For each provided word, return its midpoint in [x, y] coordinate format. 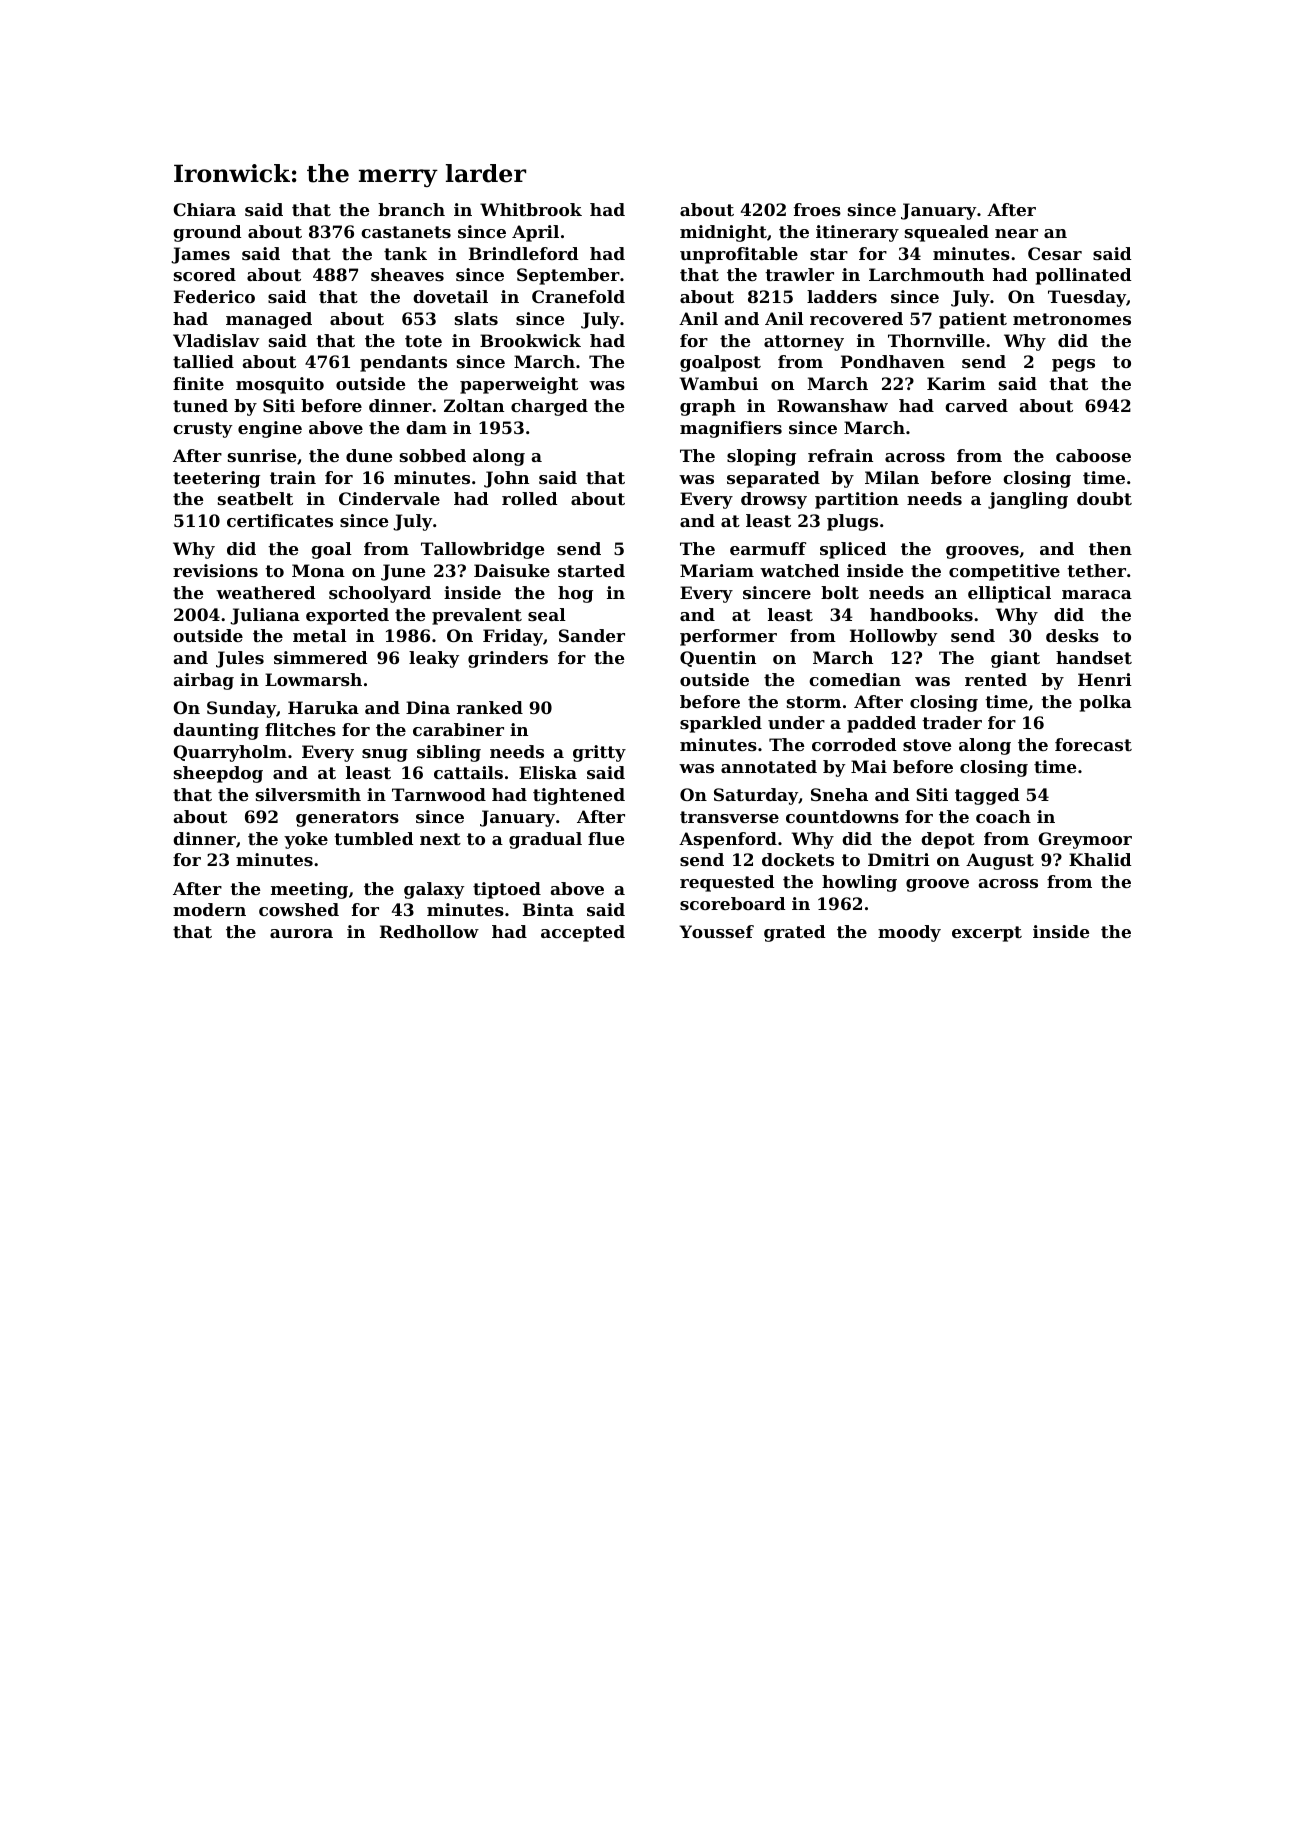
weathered [265, 592]
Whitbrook [531, 209]
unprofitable [739, 255]
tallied [203, 361]
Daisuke [512, 570]
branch [411, 209]
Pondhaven [893, 361]
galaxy [434, 890]
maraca [1097, 594]
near [1016, 233]
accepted [583, 933]
